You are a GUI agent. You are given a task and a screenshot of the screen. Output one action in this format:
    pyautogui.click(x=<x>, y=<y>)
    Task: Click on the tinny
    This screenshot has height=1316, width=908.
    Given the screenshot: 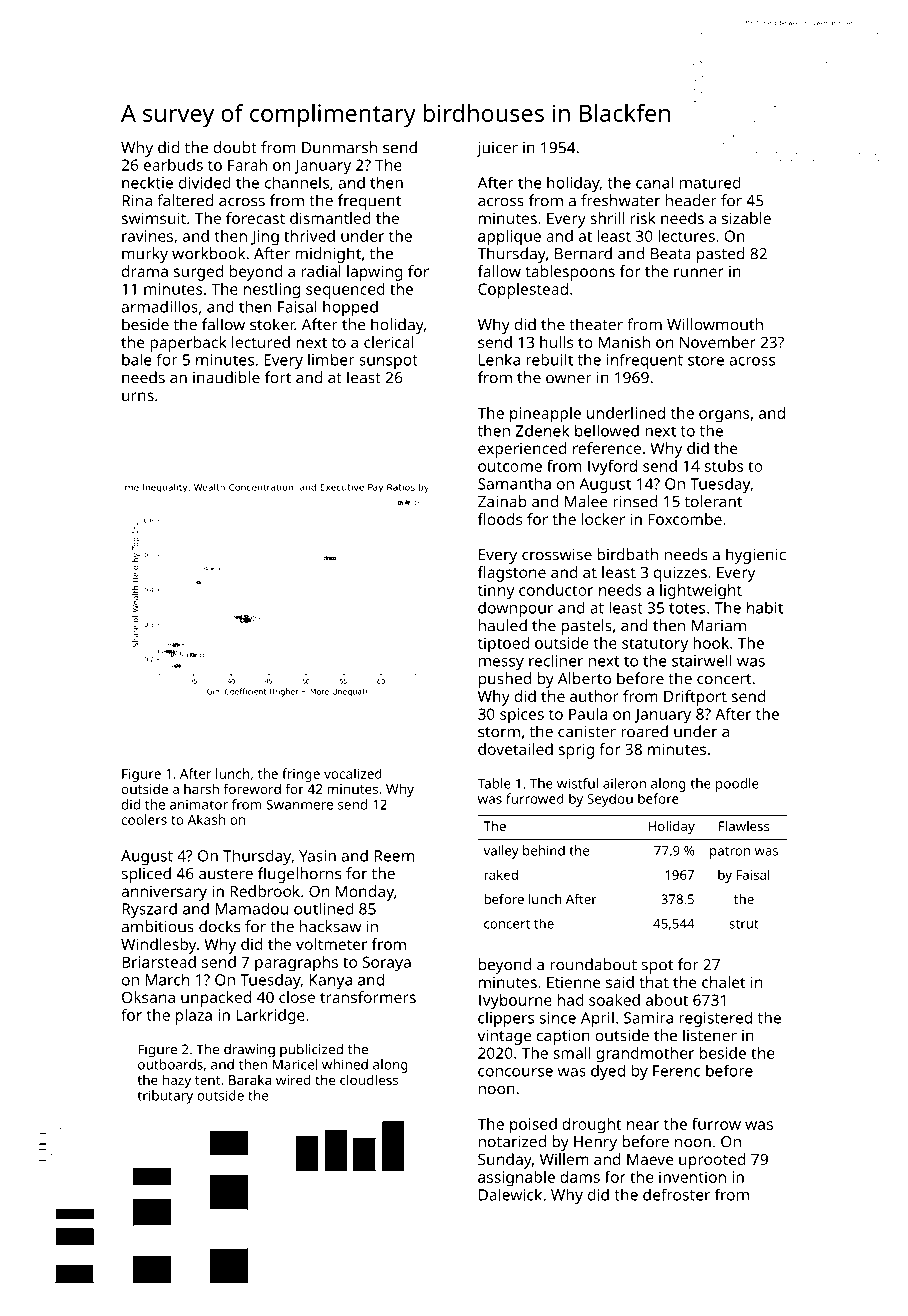 What is the action you would take?
    pyautogui.click(x=496, y=592)
